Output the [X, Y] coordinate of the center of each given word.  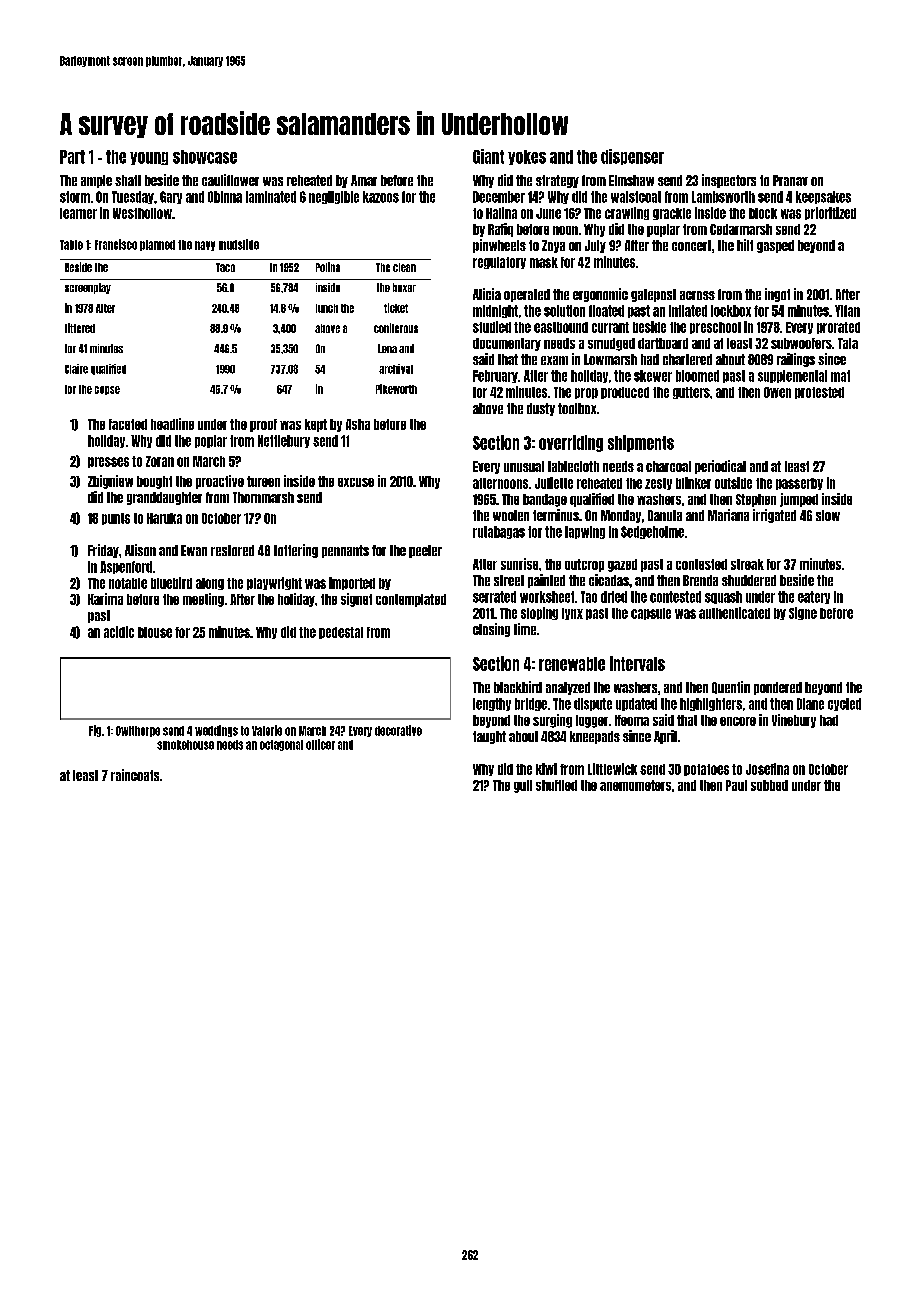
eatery [814, 597]
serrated [494, 597]
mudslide [239, 244]
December [499, 197]
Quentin [731, 687]
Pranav [790, 180]
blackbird [518, 687]
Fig [95, 731]
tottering [296, 551]
